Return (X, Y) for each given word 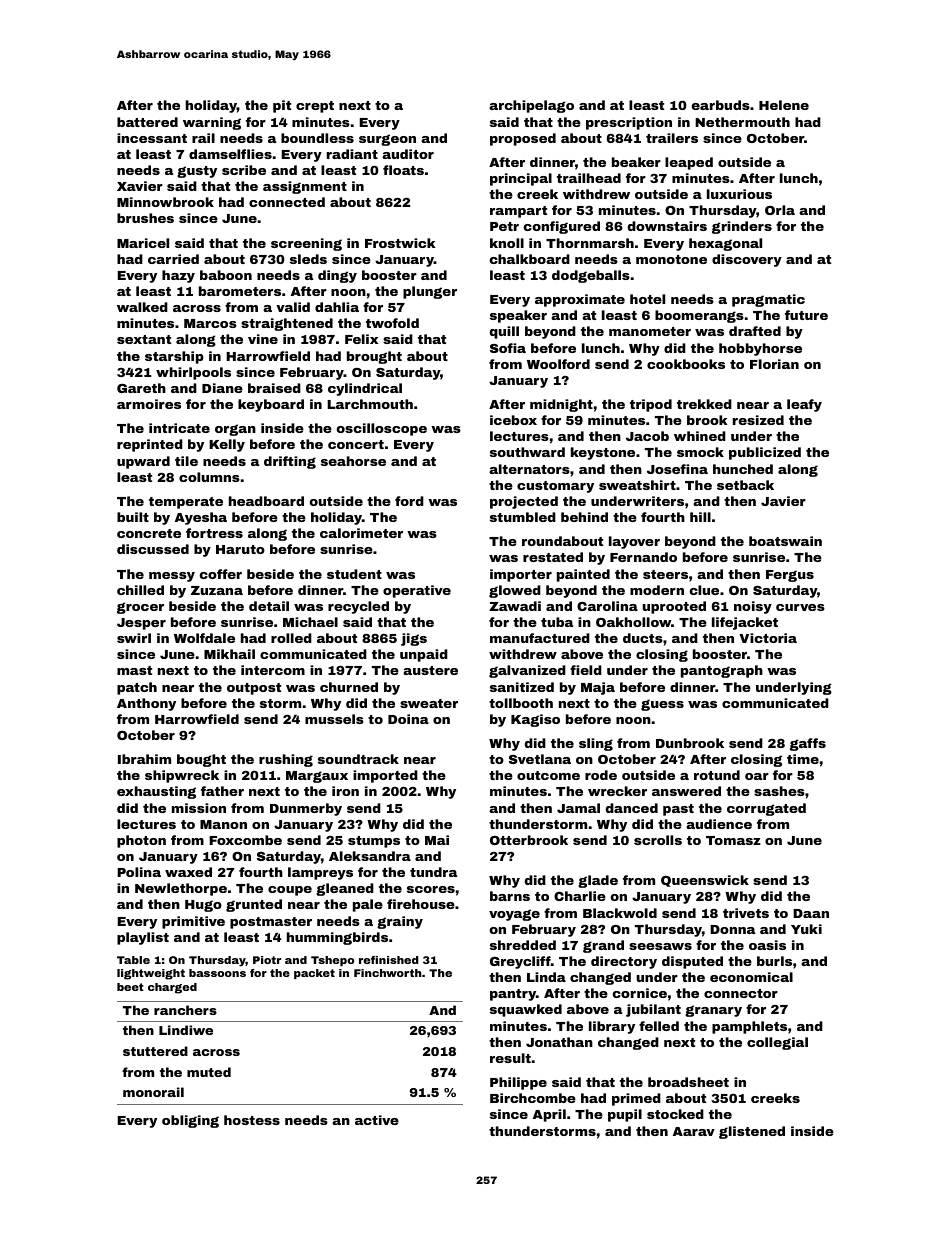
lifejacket (745, 623)
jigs (414, 639)
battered (147, 122)
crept (315, 107)
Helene (784, 105)
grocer (140, 608)
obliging (190, 1121)
